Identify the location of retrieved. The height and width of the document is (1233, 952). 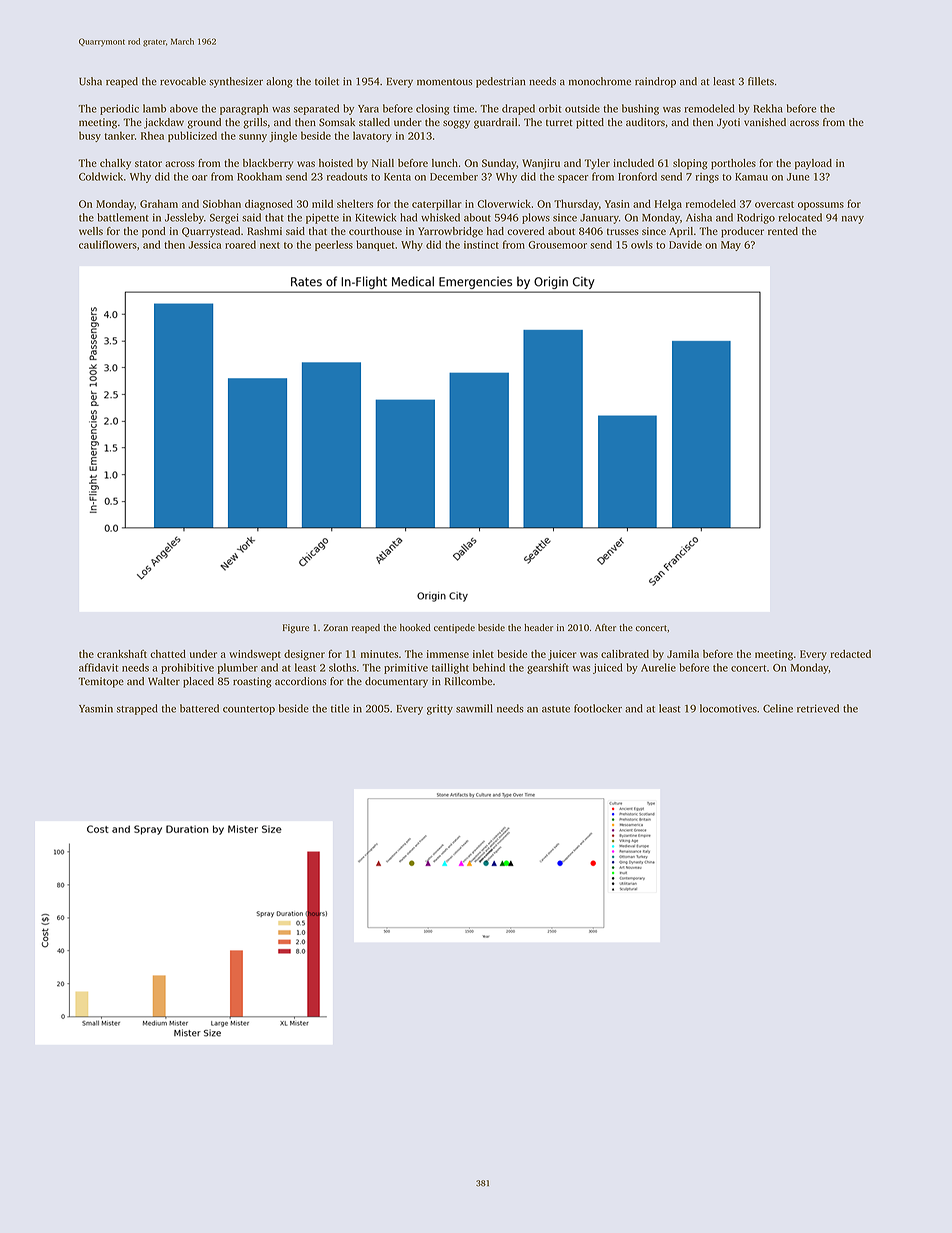
(818, 708).
